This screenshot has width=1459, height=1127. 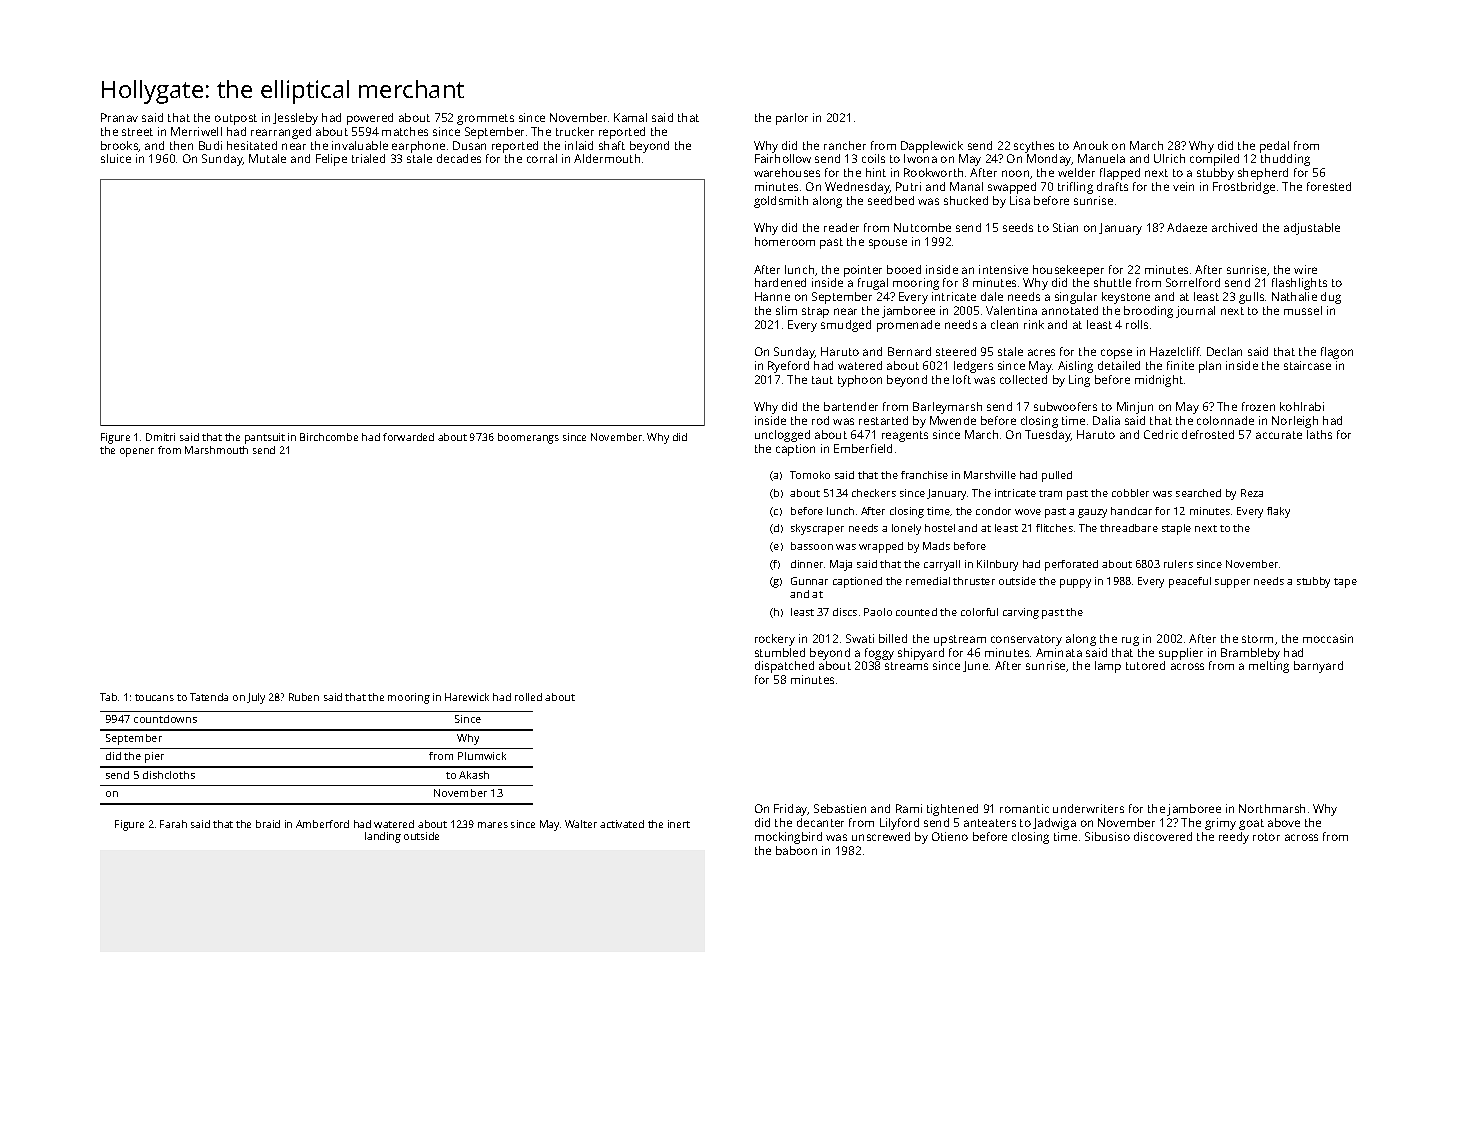 What do you see at coordinates (1329, 186) in the screenshot?
I see `forested` at bounding box center [1329, 186].
